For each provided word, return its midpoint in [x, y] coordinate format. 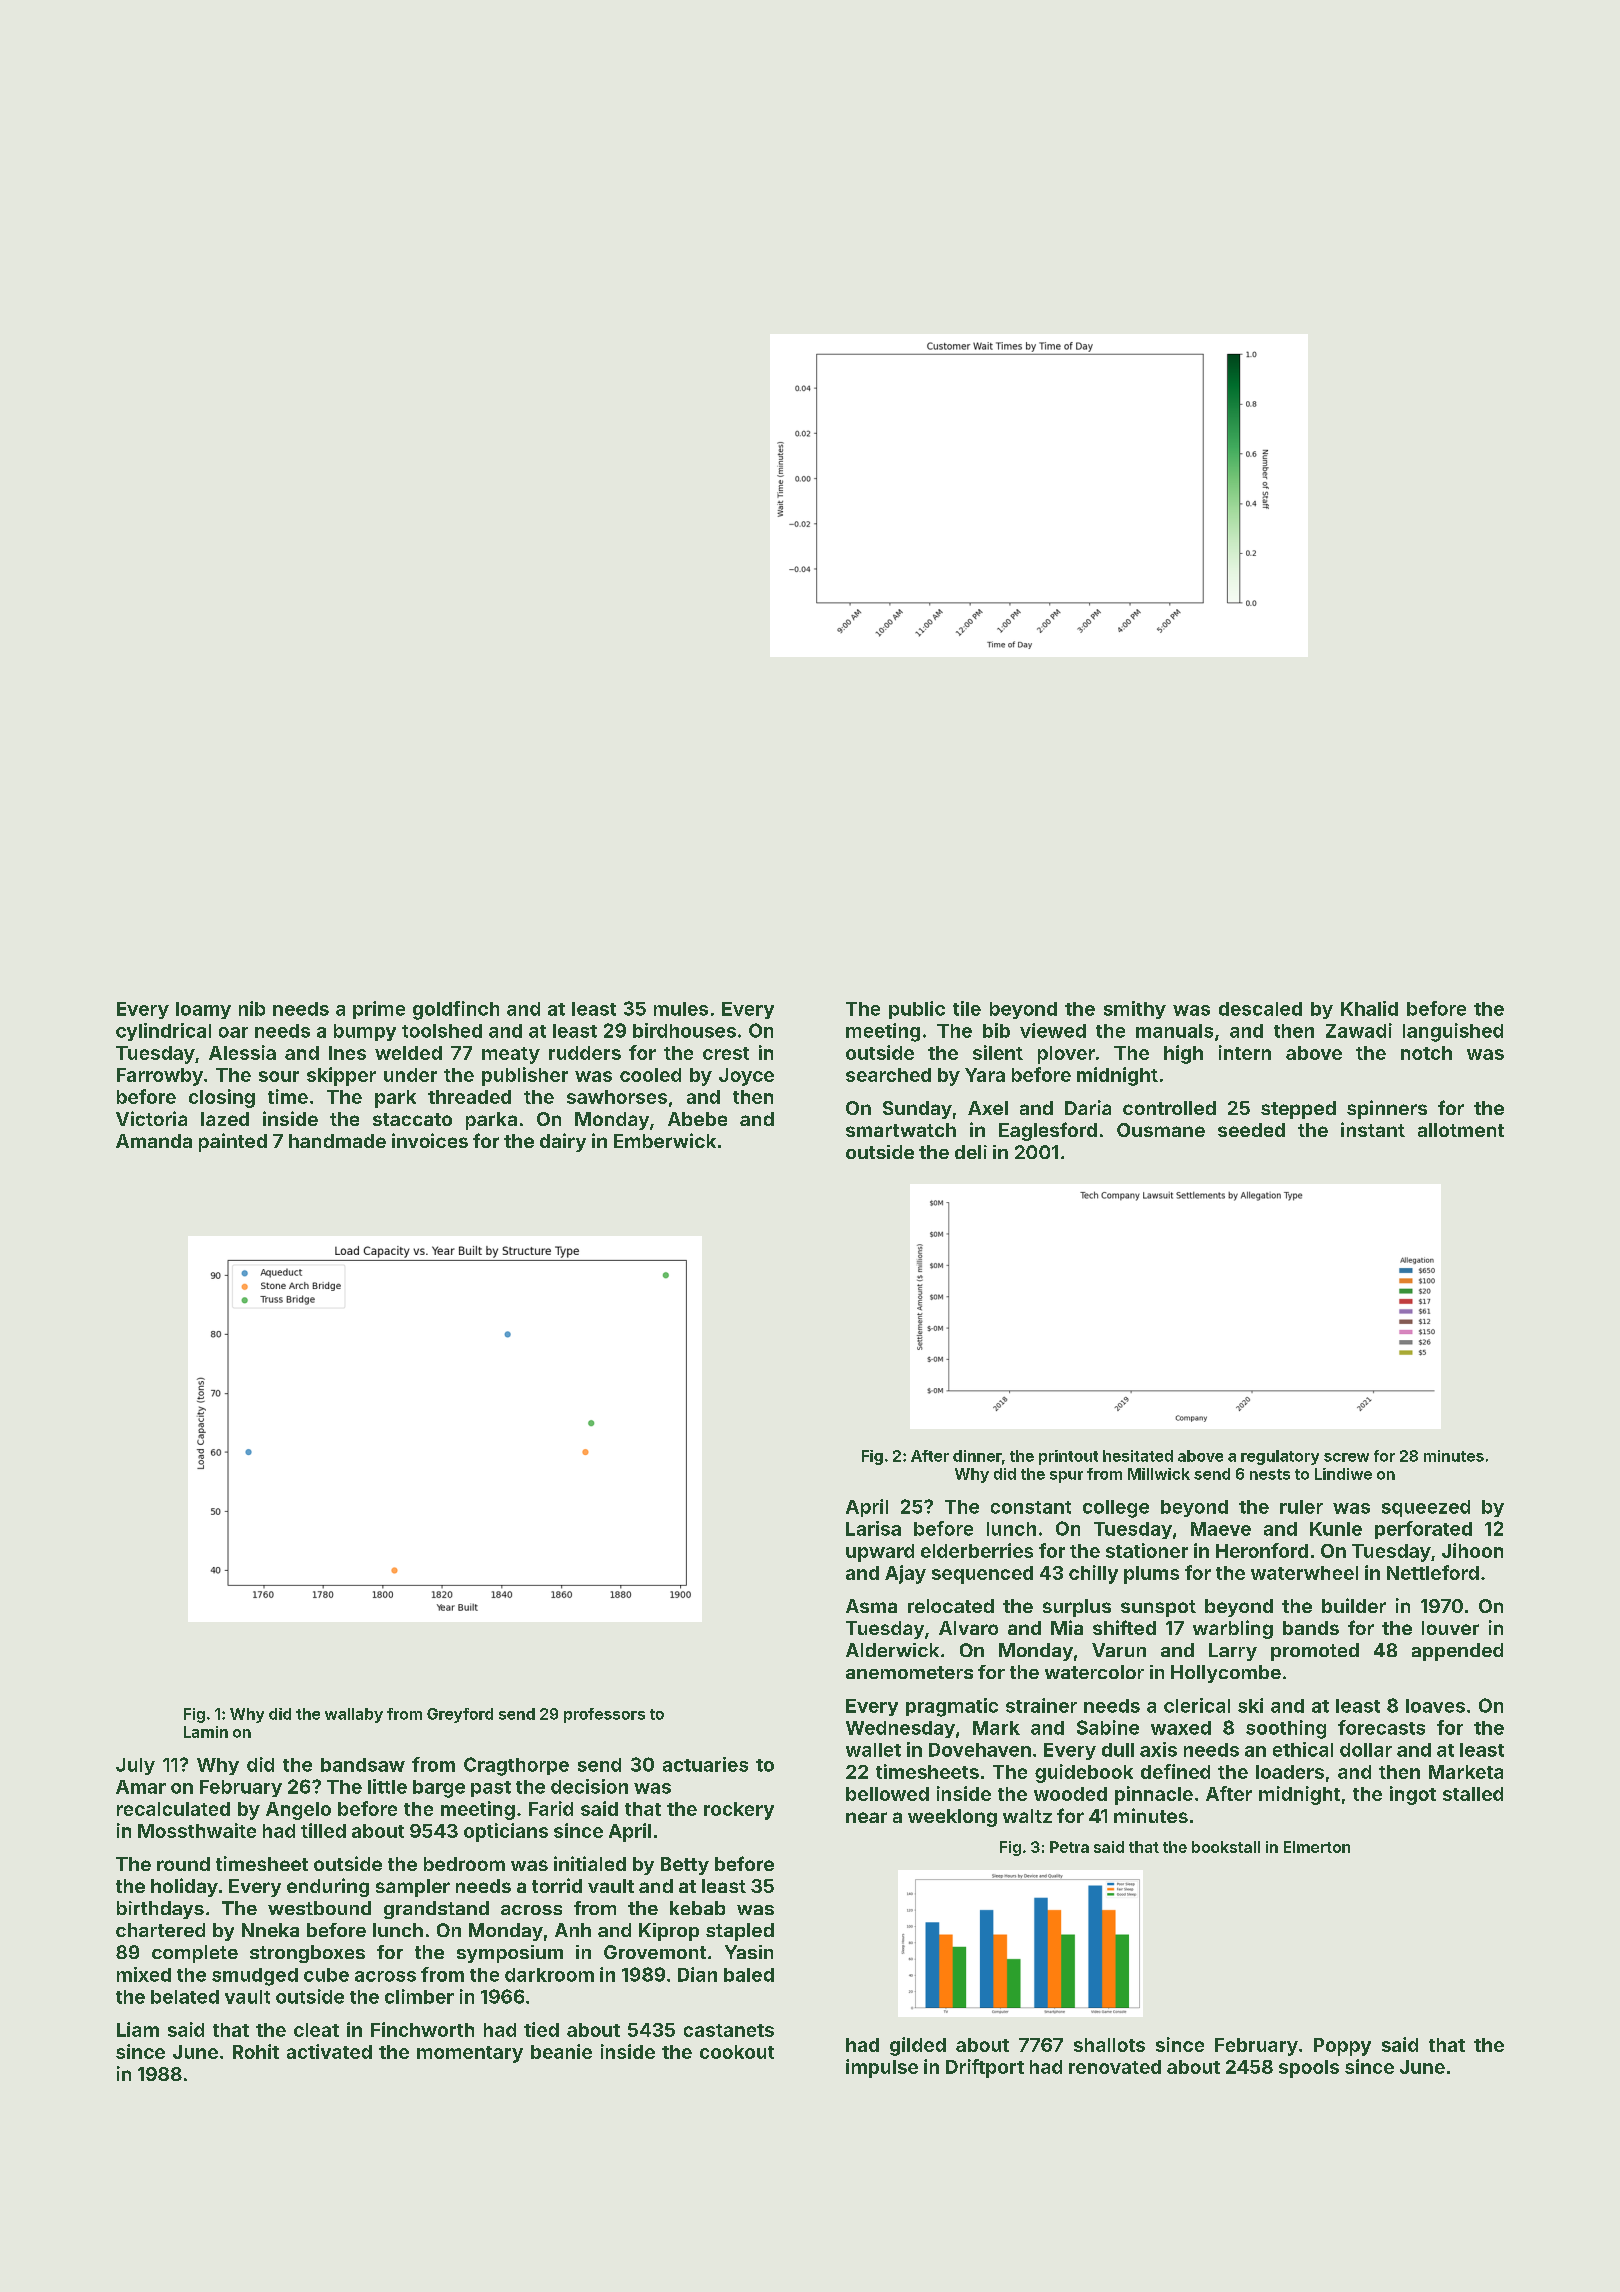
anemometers [909, 1672]
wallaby [354, 1715]
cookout [737, 2052]
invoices [430, 1140]
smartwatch [901, 1130]
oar [233, 1032]
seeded [1251, 1130]
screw [1346, 1457]
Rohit [256, 2051]
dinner [977, 1456]
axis [1158, 1749]
